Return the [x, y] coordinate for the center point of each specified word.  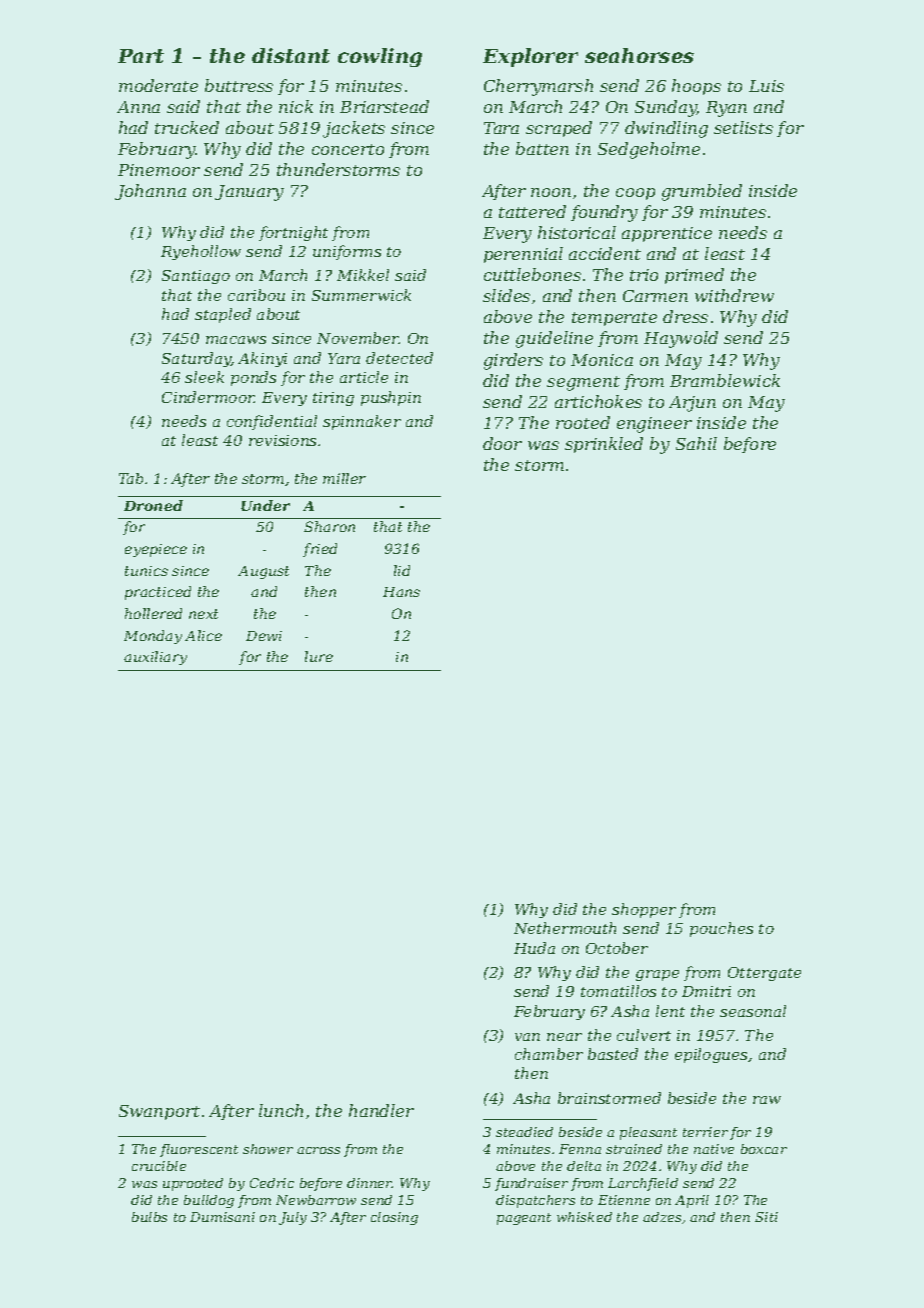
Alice [203, 635]
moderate [158, 85]
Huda [534, 948]
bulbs [149, 1217]
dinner [370, 1183]
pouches [721, 929]
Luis [766, 86]
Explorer [530, 57]
